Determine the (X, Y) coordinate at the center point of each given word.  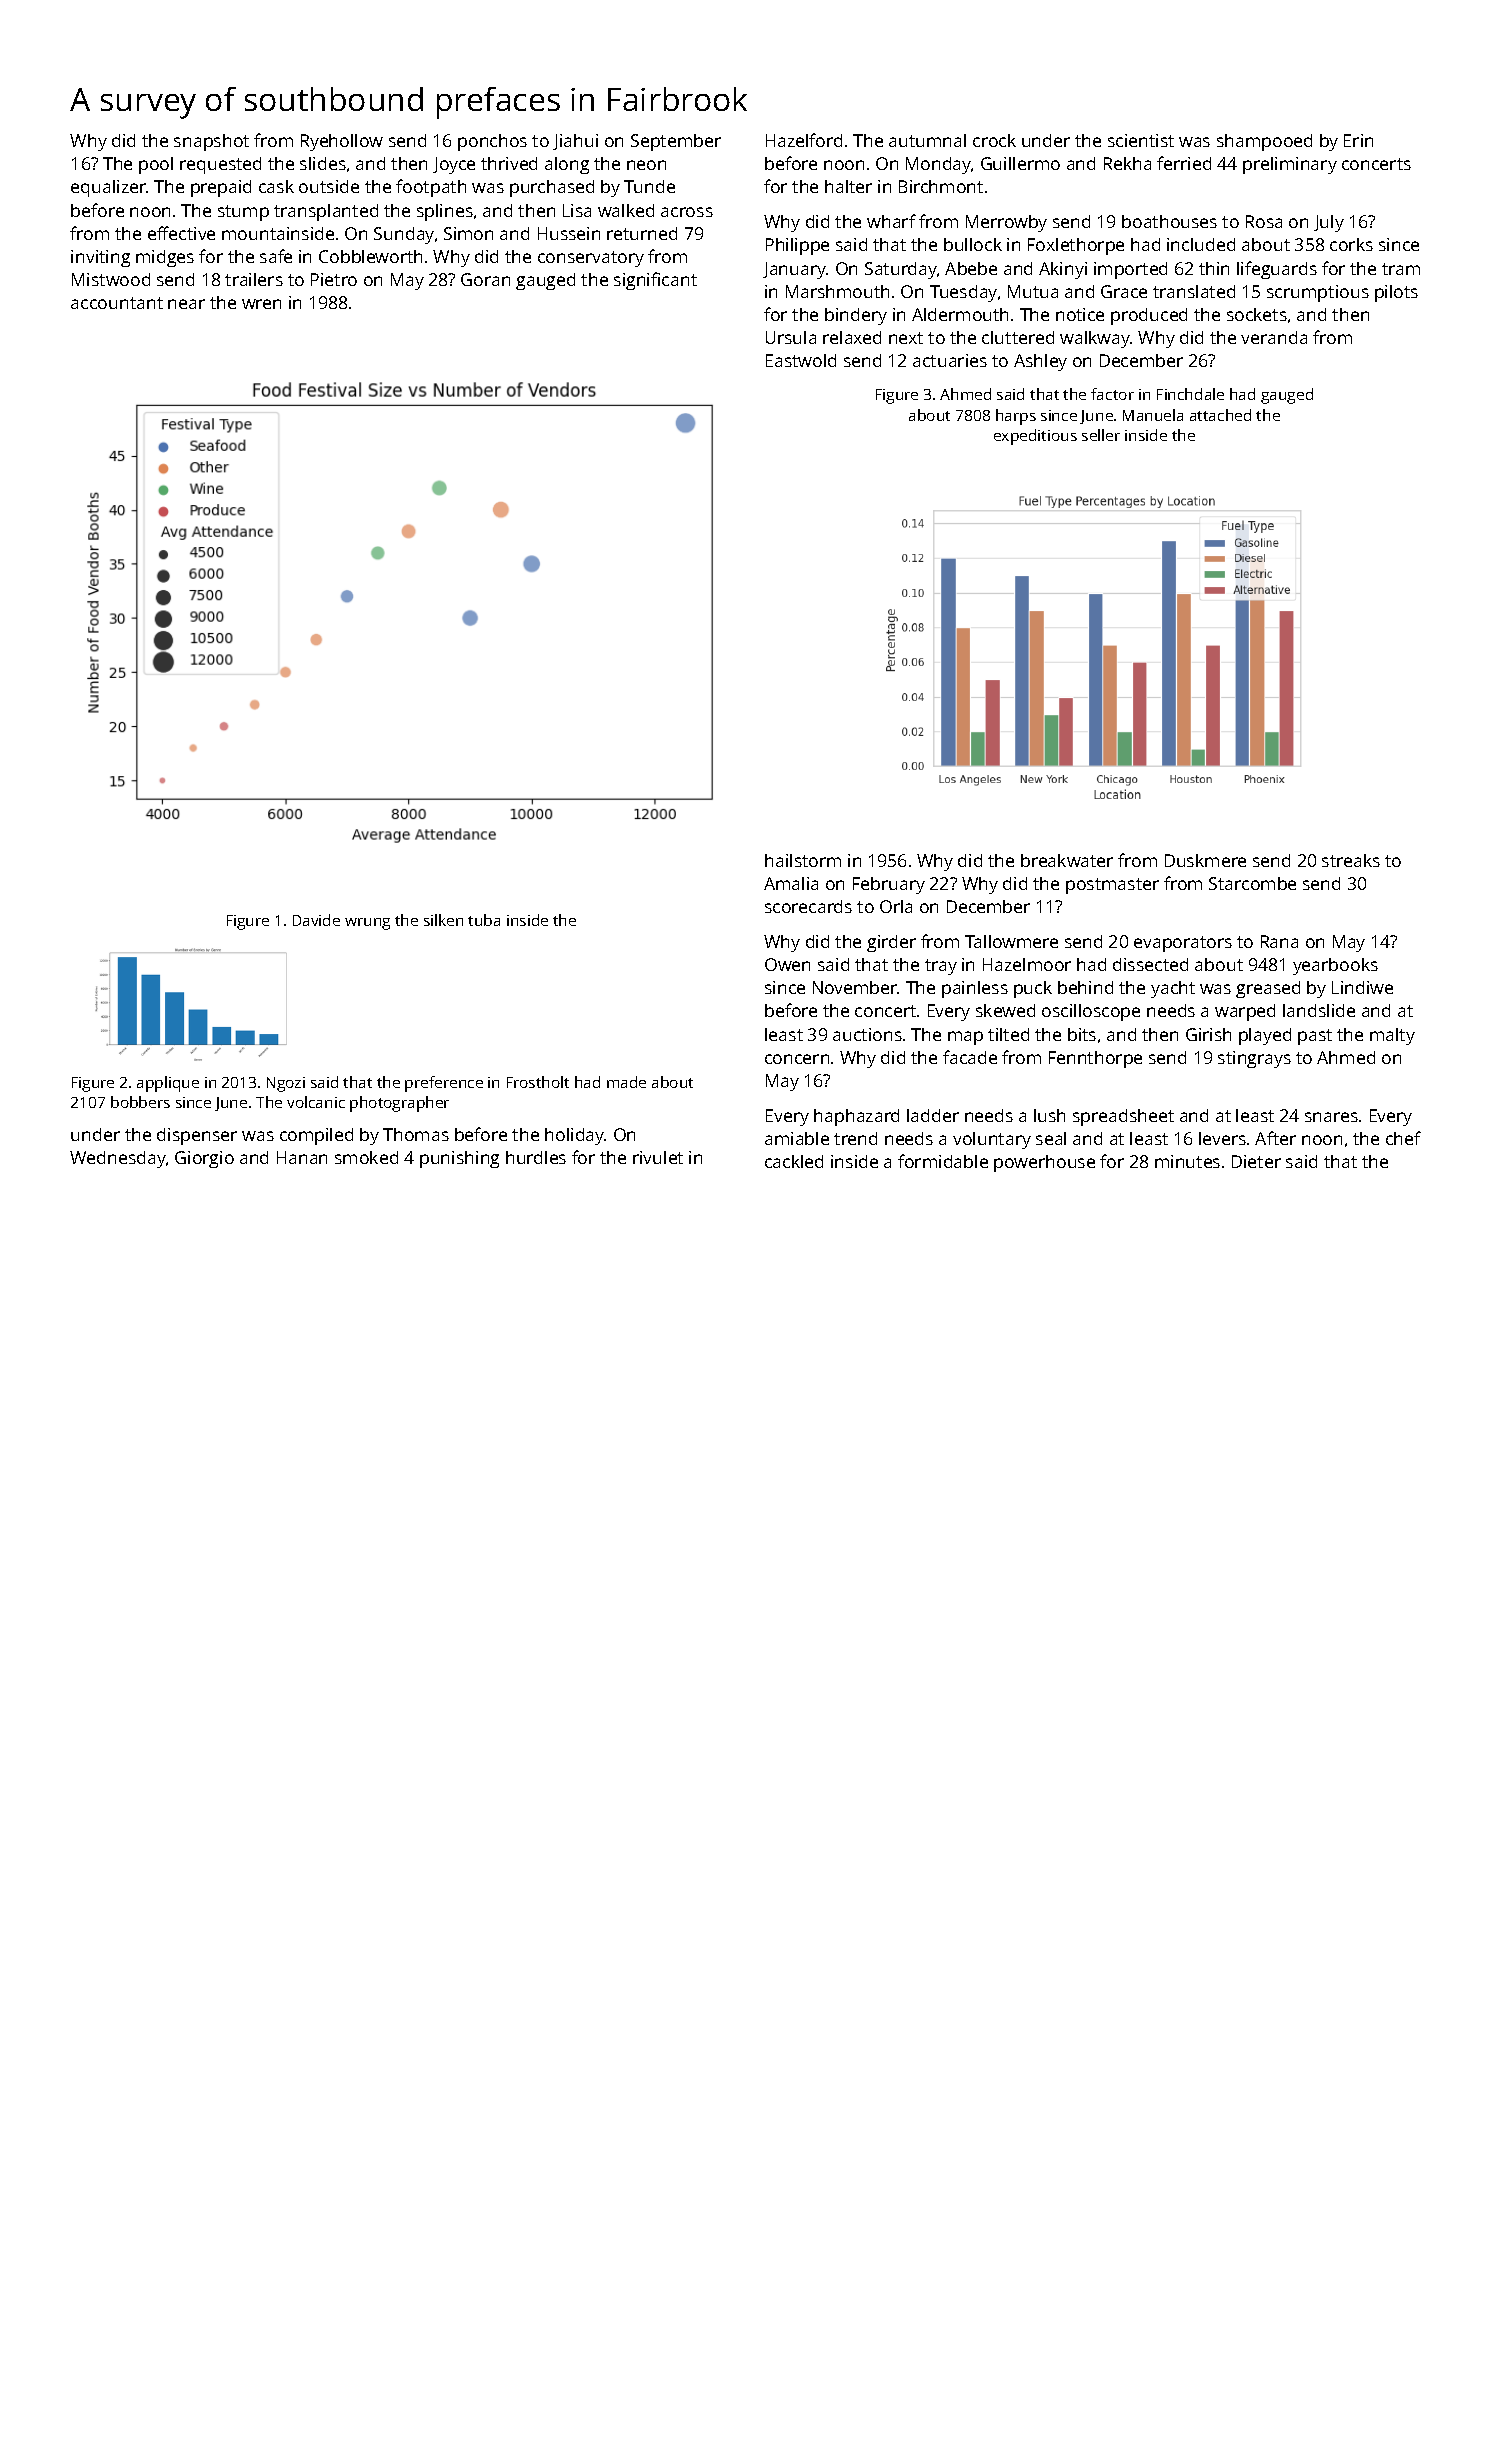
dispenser (197, 1136)
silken (443, 920)
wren (261, 304)
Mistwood (111, 279)
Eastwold (801, 360)
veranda (1274, 337)
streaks (1351, 860)
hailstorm (803, 860)
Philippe (797, 246)
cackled (794, 1161)
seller (1101, 435)
